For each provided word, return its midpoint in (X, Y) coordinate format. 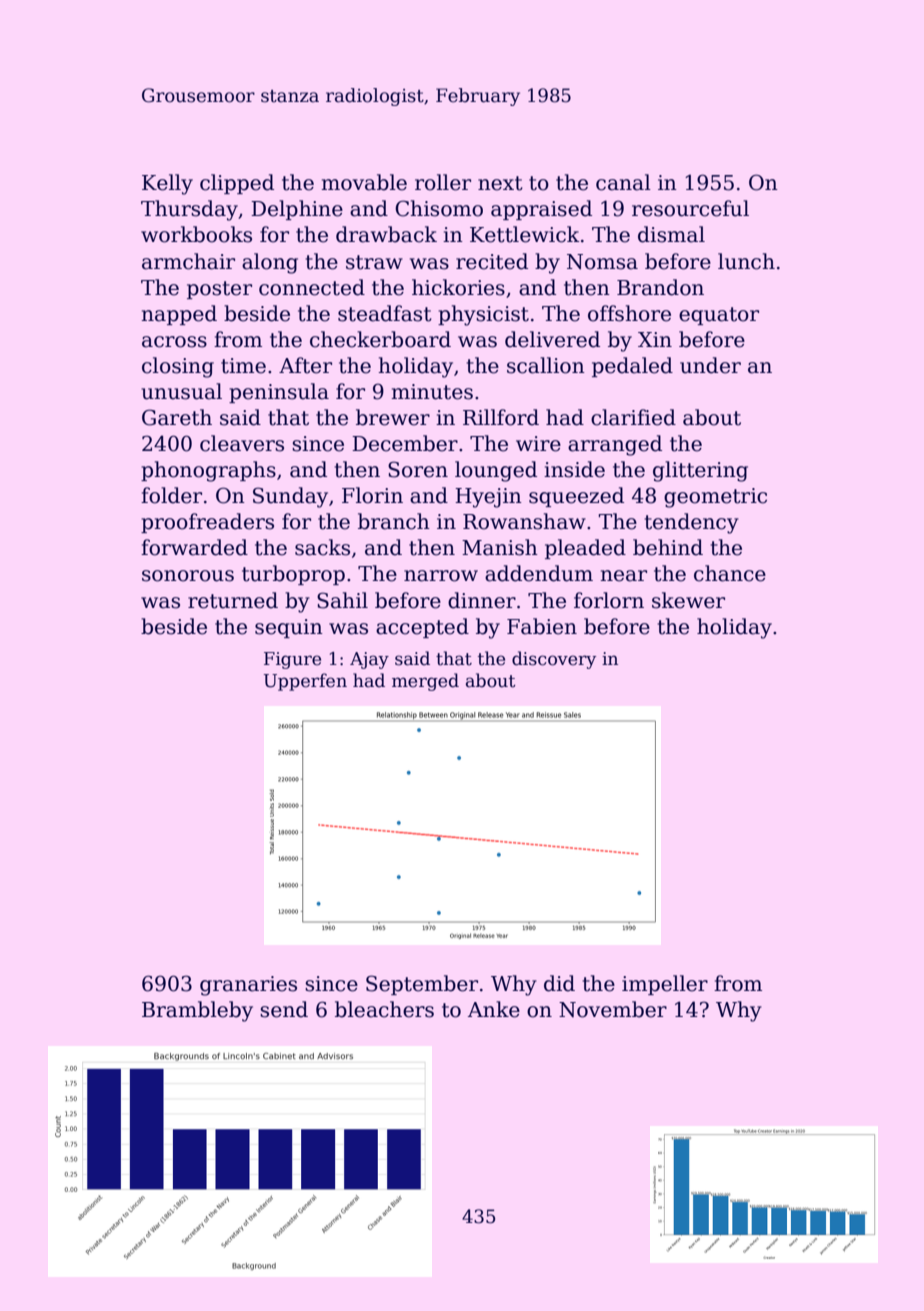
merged (425, 682)
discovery (554, 660)
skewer (688, 600)
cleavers (242, 443)
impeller (665, 985)
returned (233, 600)
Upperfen (305, 682)
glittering (700, 471)
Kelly (167, 184)
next (500, 183)
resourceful (690, 208)
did (559, 983)
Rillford (501, 417)
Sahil (342, 600)
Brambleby (197, 1011)
